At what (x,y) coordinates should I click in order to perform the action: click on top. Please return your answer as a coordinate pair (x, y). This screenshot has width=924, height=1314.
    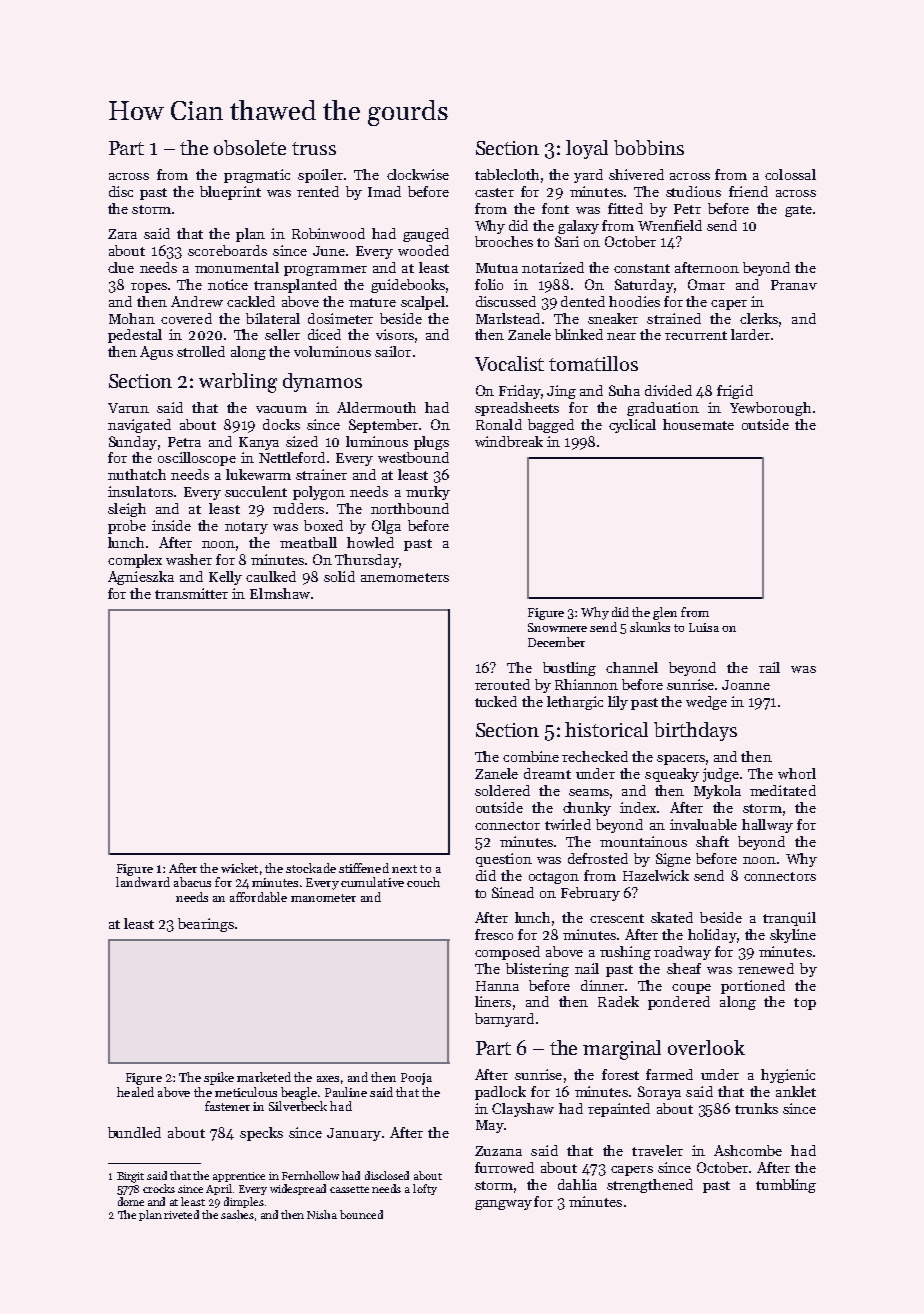
    Looking at the image, I should click on (805, 1004).
